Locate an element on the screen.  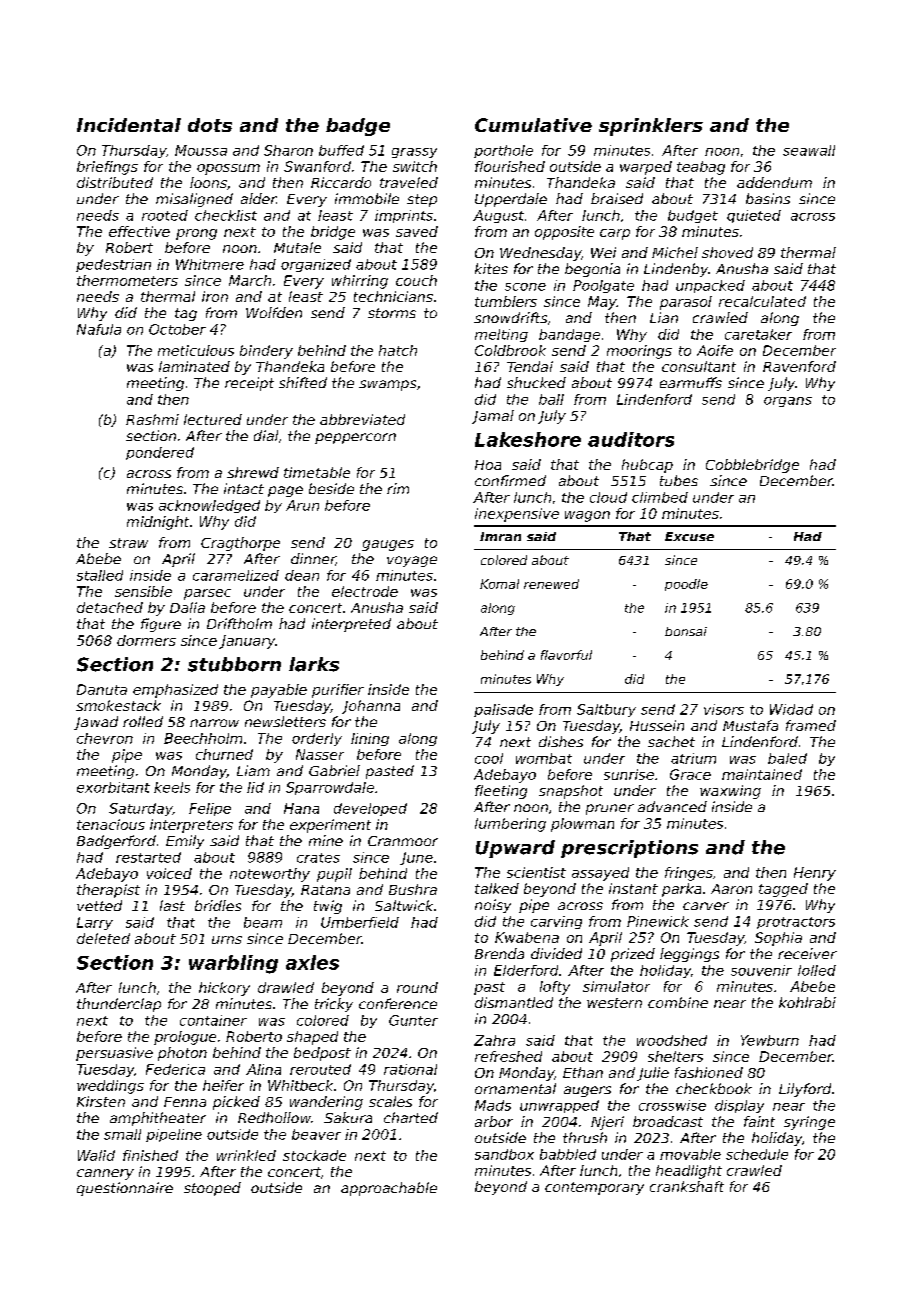
technicians is located at coordinates (393, 296).
